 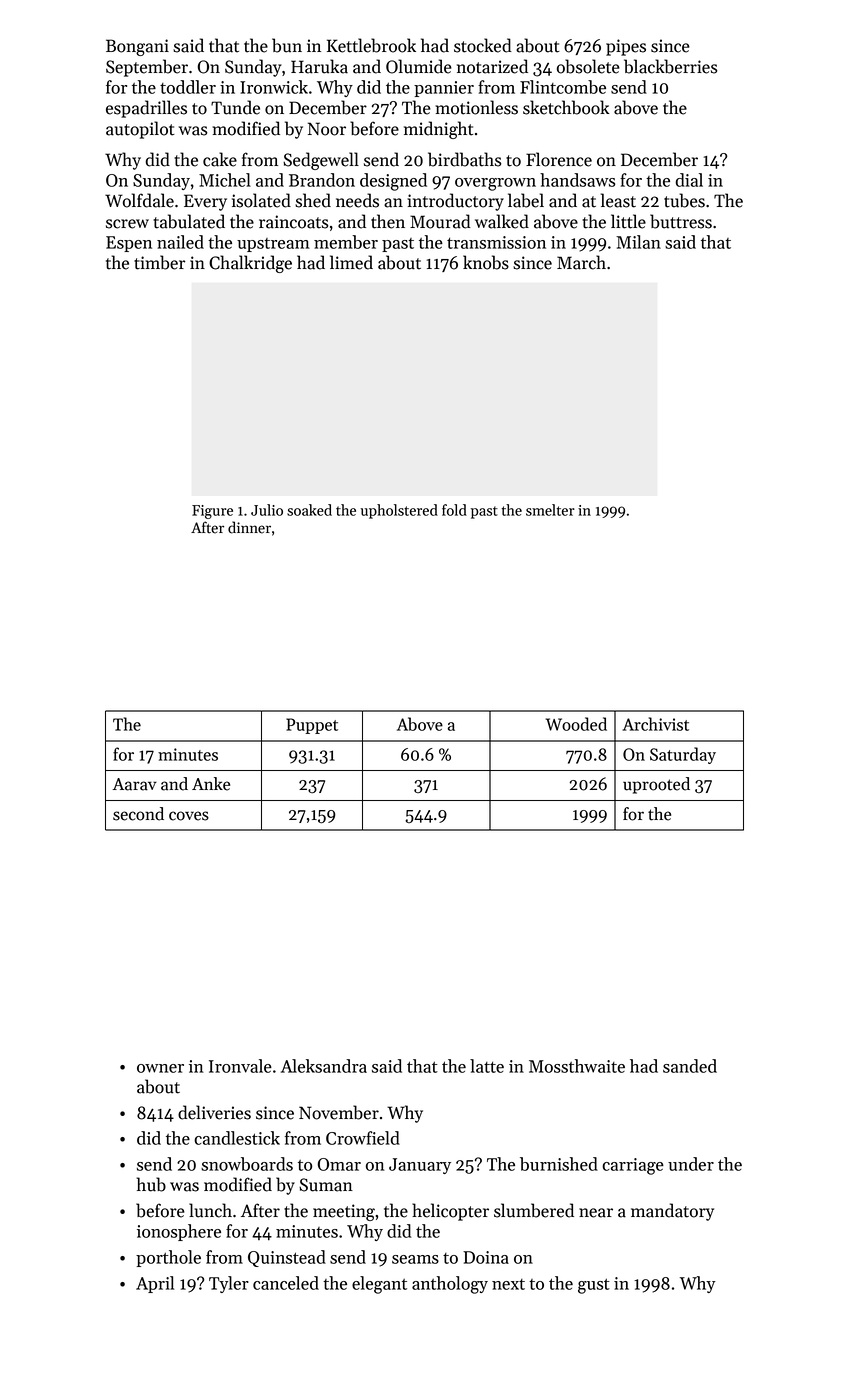 I want to click on Tunde, so click(x=235, y=107).
